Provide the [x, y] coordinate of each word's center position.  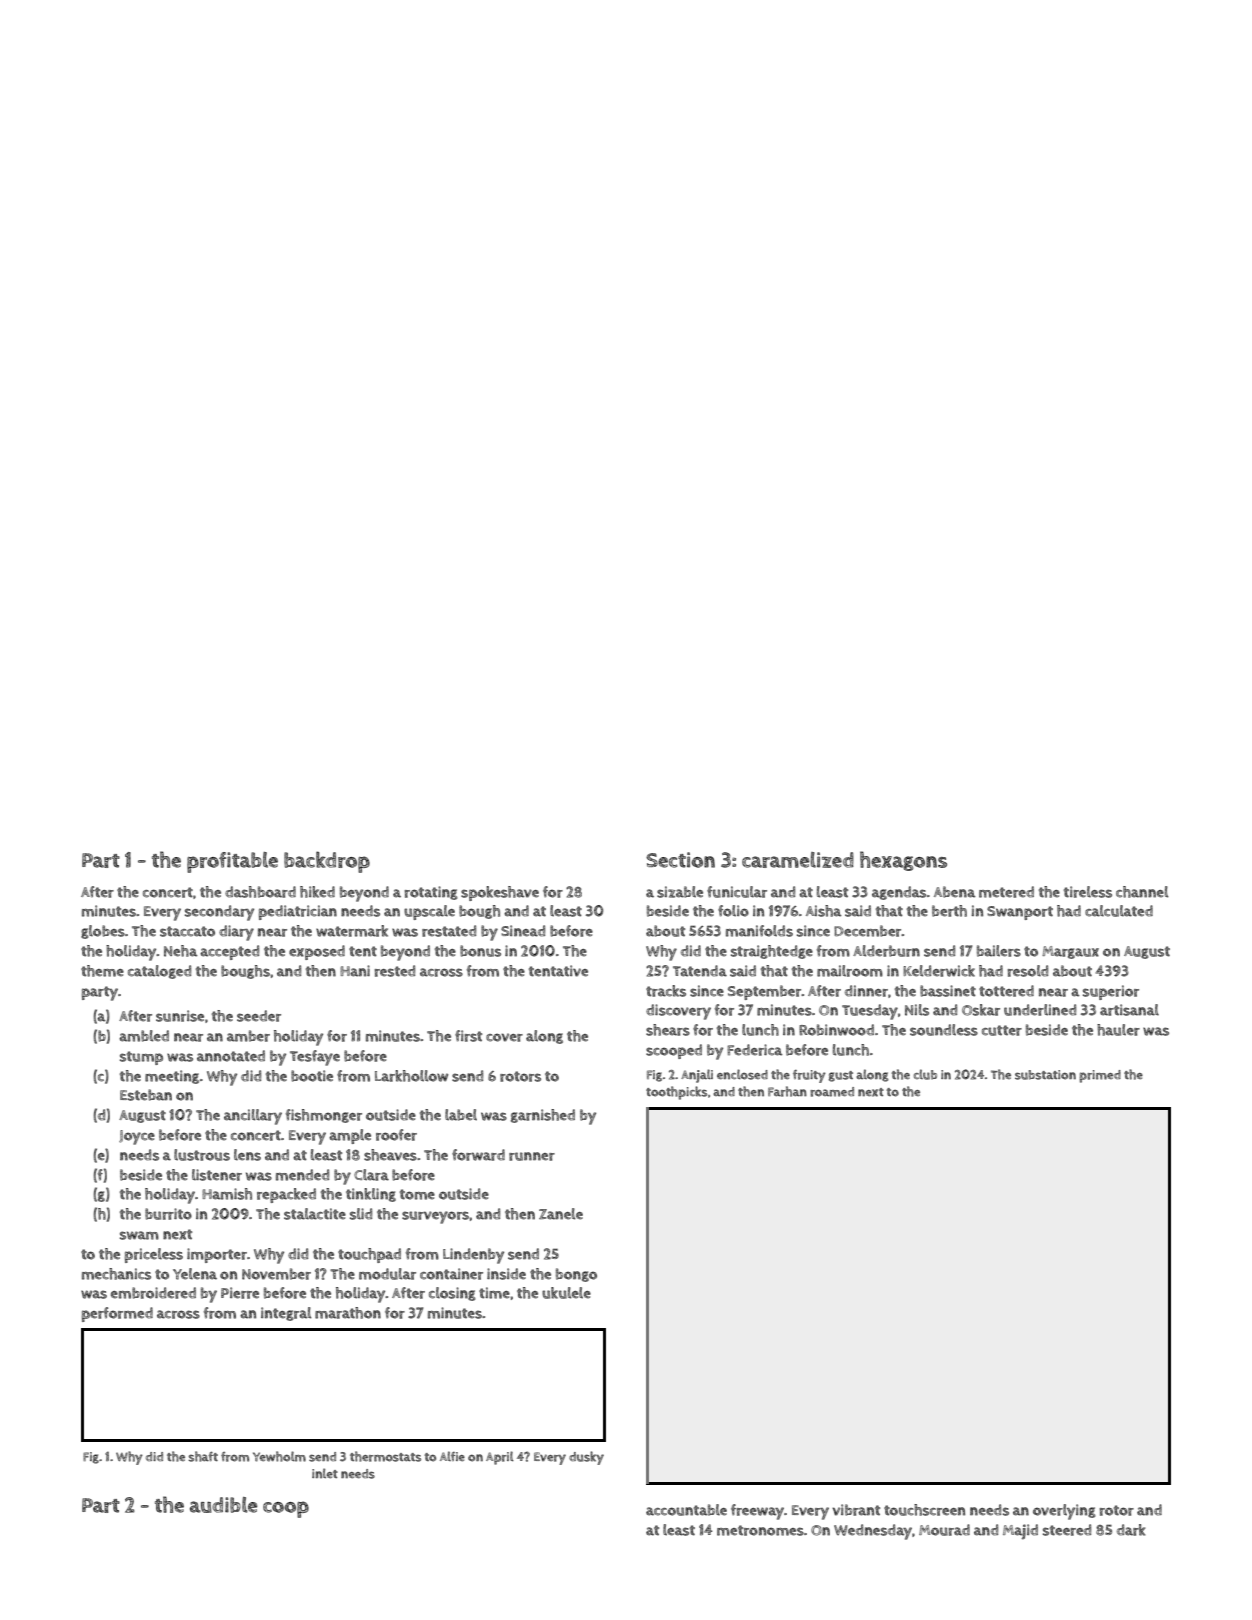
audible [223, 1505]
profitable [232, 862]
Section [680, 860]
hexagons [903, 861]
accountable [686, 1510]
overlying [1064, 1512]
